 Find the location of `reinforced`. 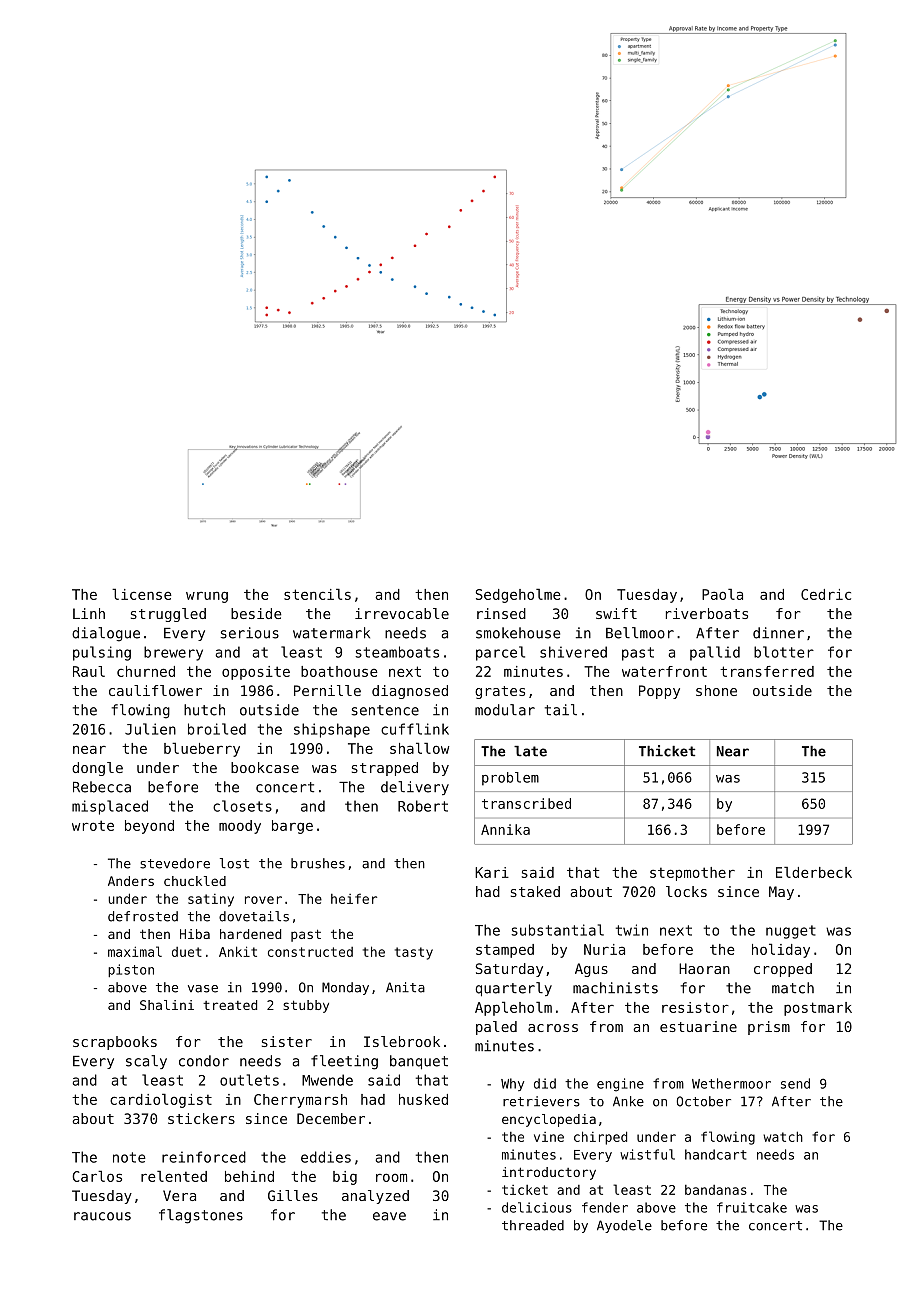

reinforced is located at coordinates (204, 1157).
